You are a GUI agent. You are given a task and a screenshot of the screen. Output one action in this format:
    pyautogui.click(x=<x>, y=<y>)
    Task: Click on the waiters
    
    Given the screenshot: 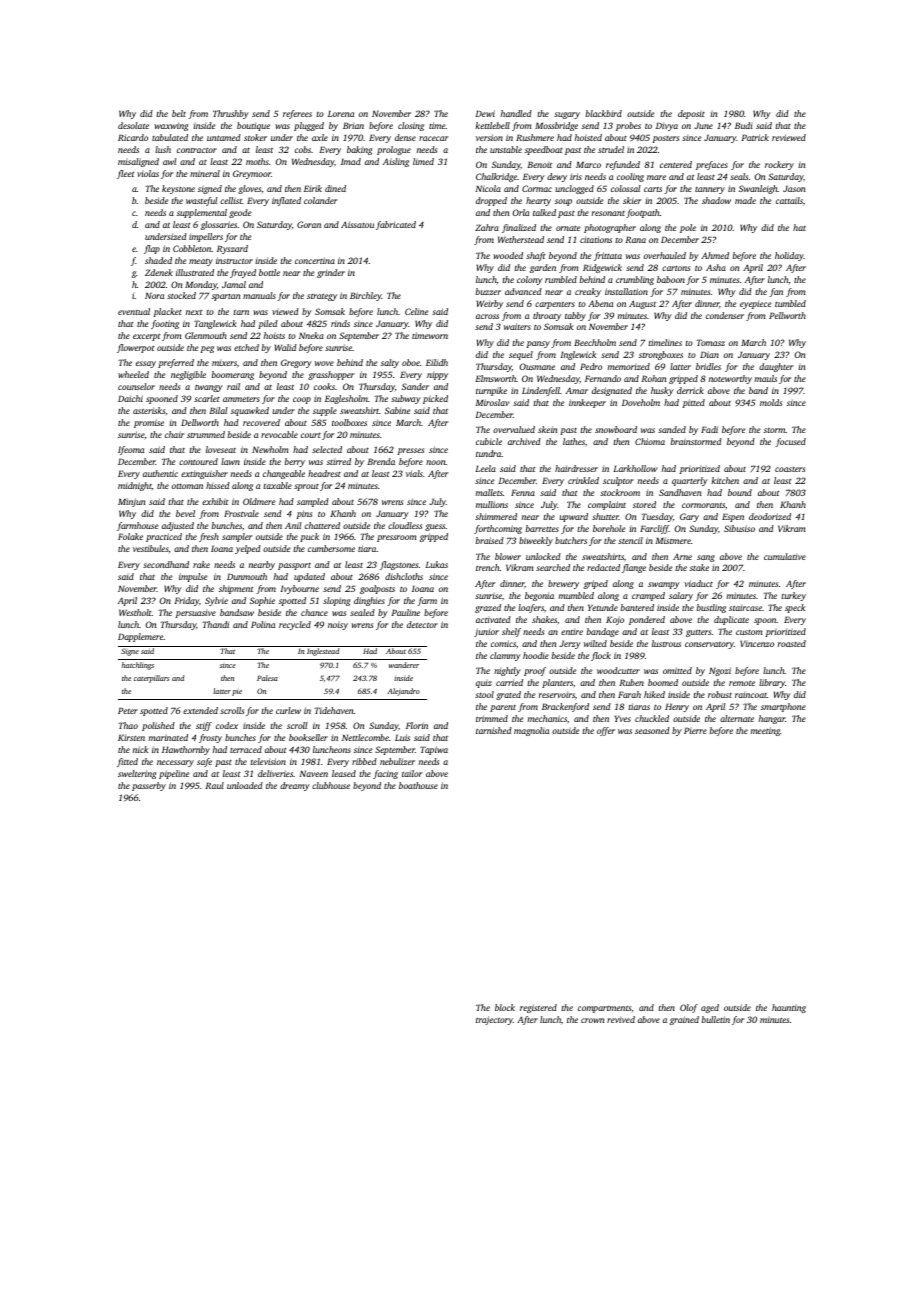 What is the action you would take?
    pyautogui.click(x=517, y=326)
